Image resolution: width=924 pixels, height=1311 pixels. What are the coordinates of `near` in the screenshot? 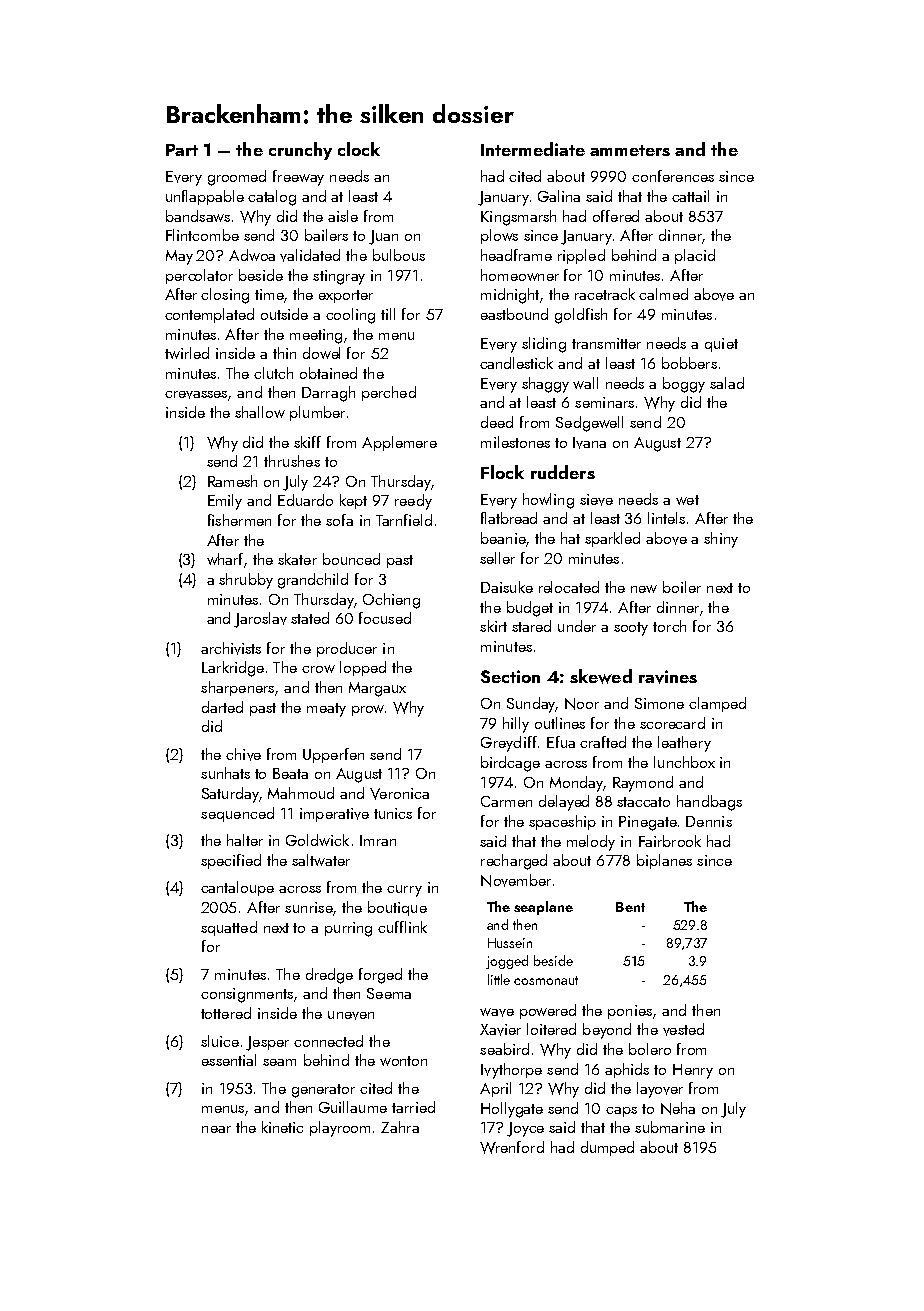 It's located at (216, 1129).
